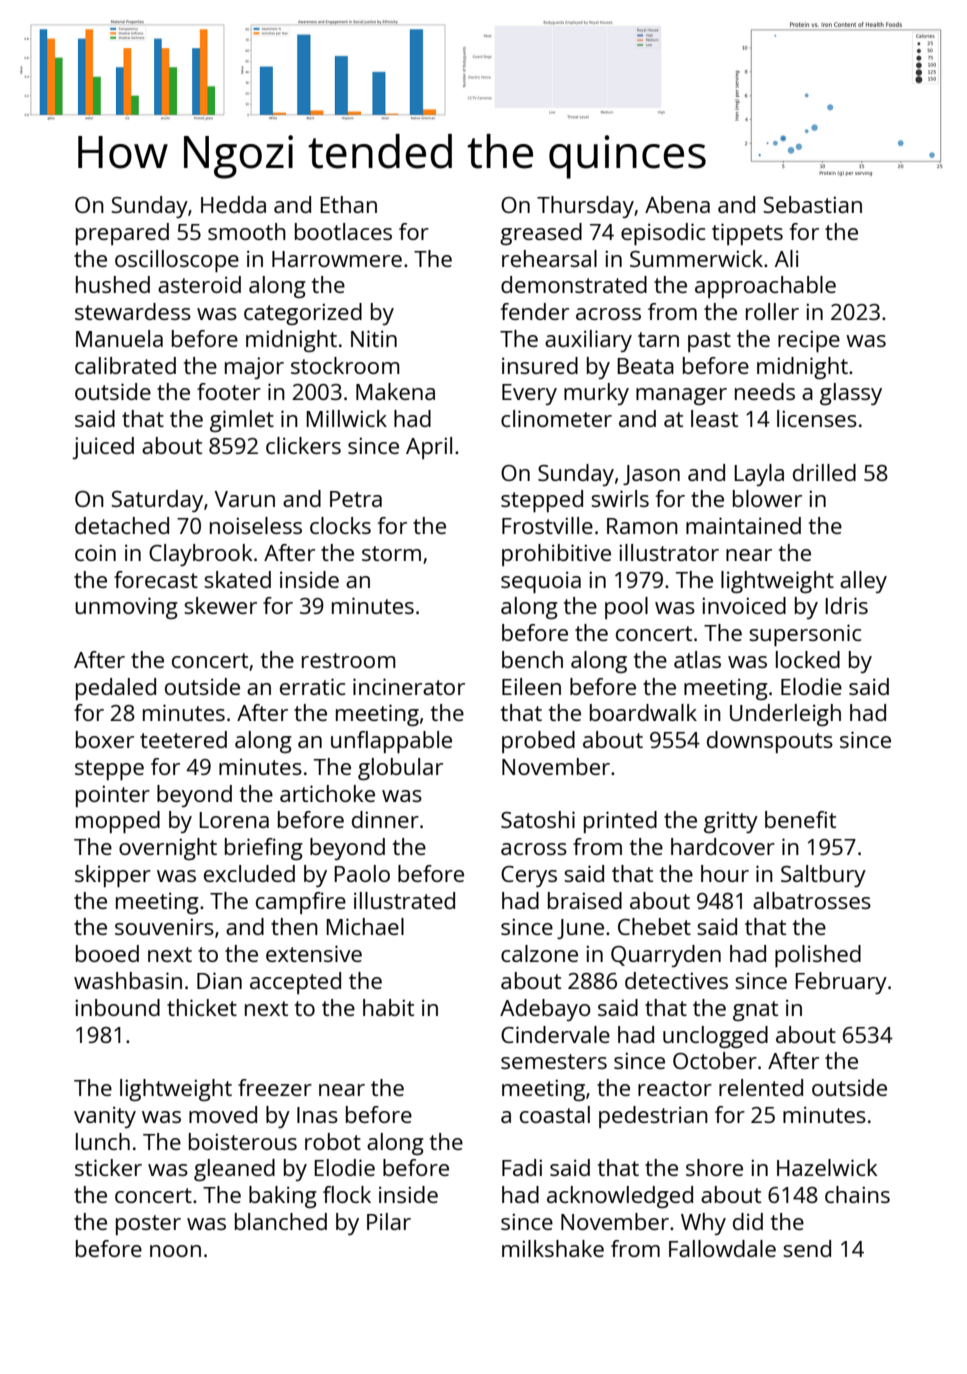 This document has height=1374, width=967. What do you see at coordinates (812, 204) in the document?
I see `Sebastian` at bounding box center [812, 204].
